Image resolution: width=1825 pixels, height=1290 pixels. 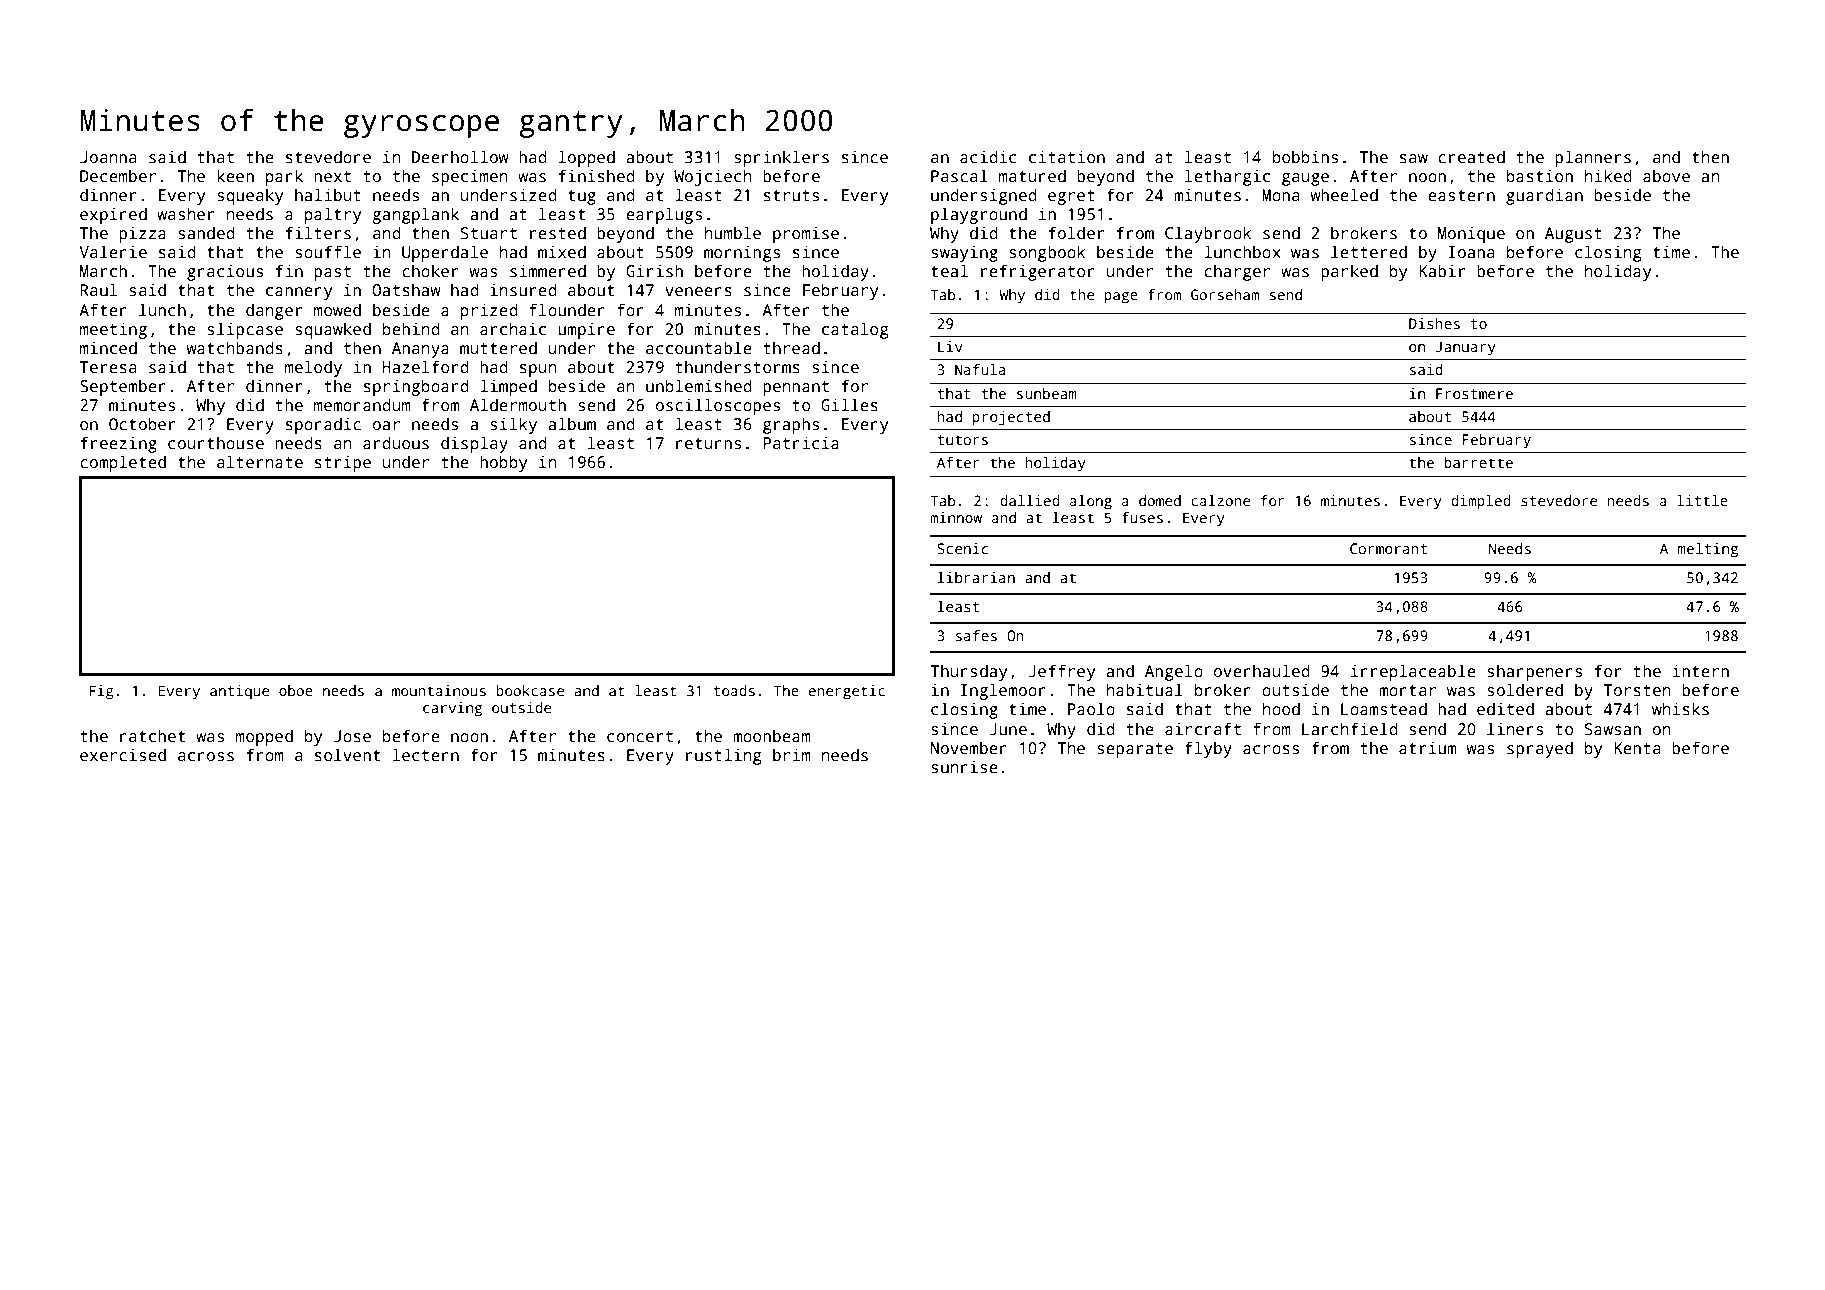 What do you see at coordinates (1427, 748) in the screenshot?
I see `atrium` at bounding box center [1427, 748].
